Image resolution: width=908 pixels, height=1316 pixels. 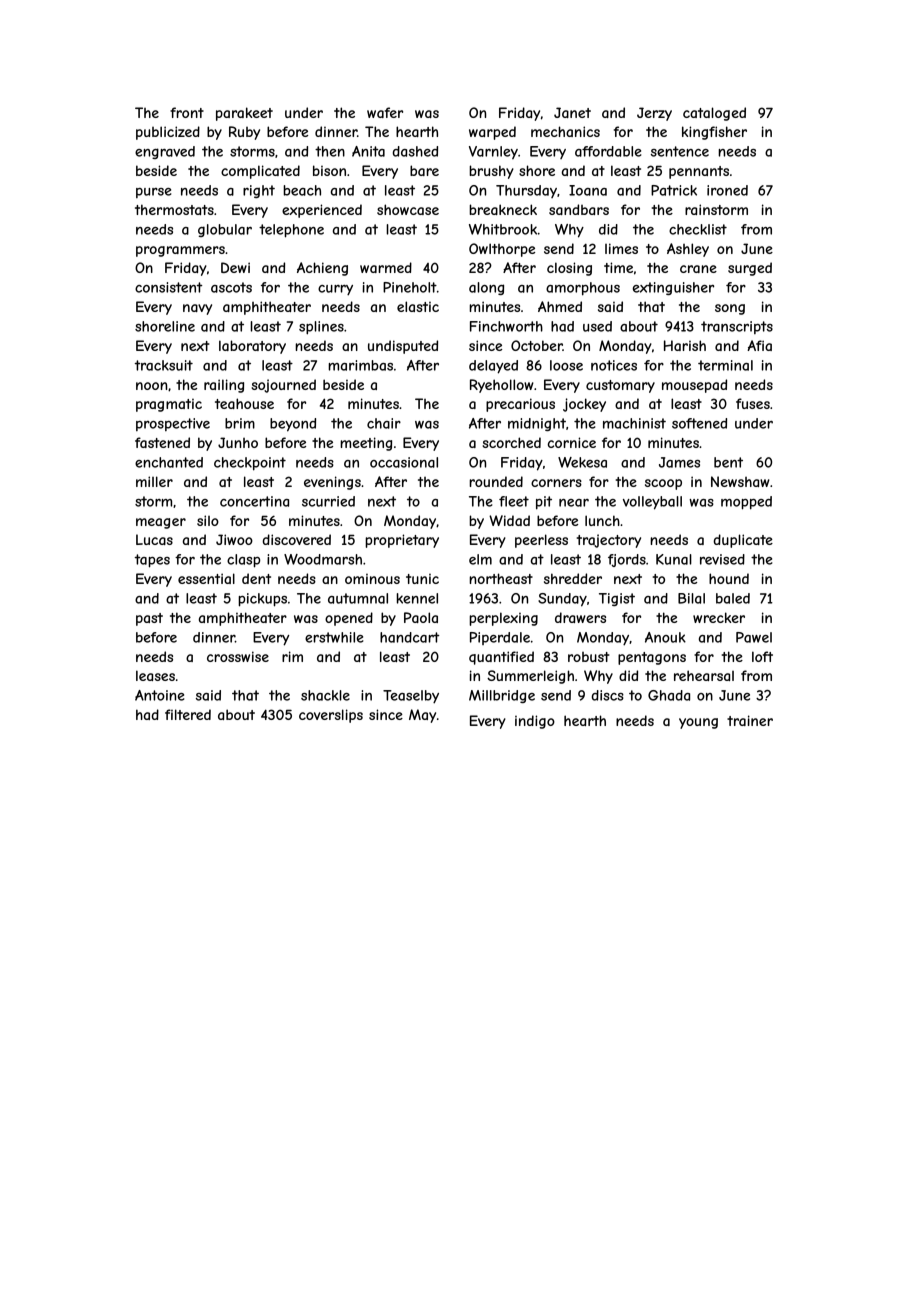 What do you see at coordinates (174, 209) in the image?
I see `thermostats` at bounding box center [174, 209].
